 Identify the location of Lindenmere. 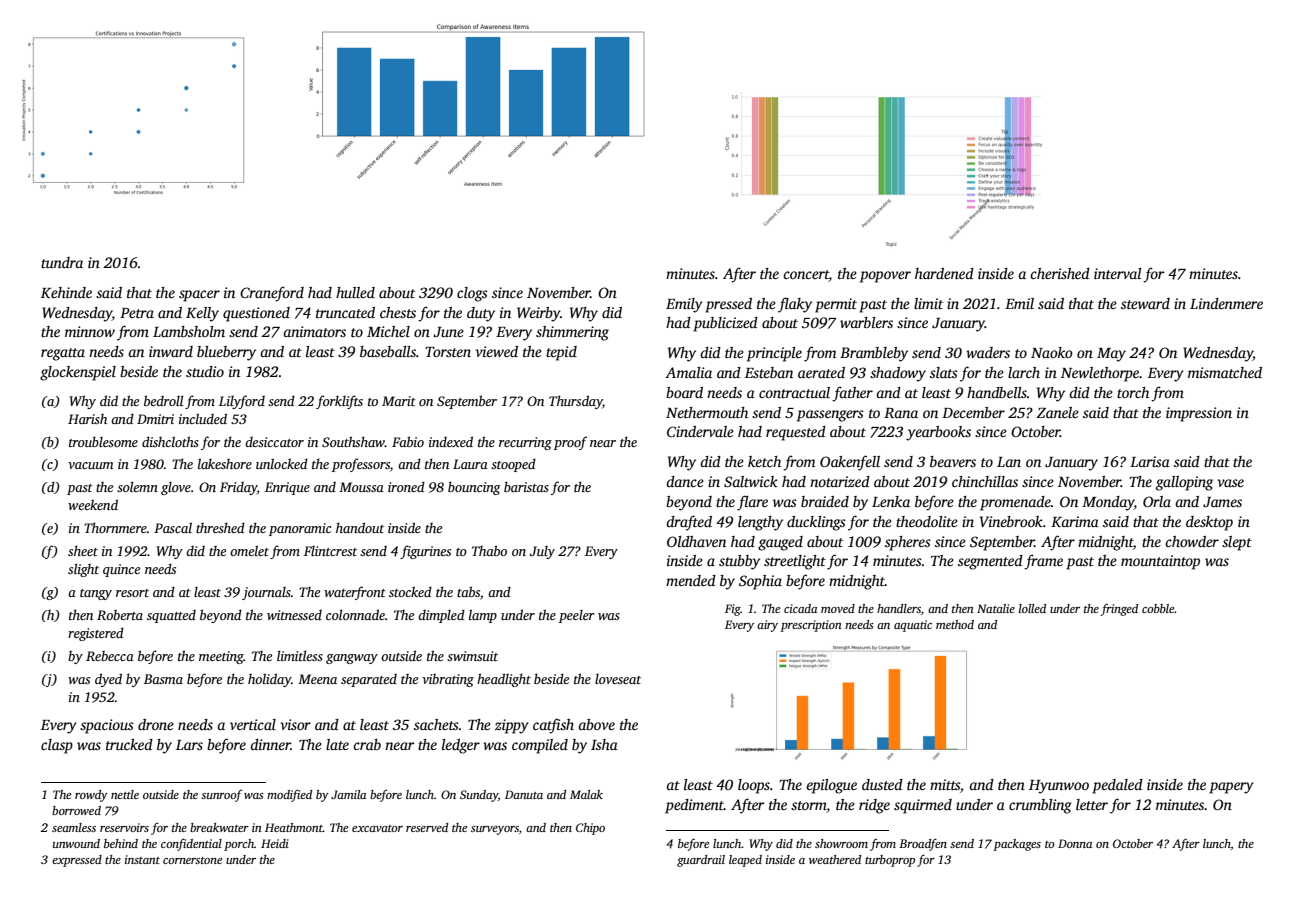
(1226, 303).
